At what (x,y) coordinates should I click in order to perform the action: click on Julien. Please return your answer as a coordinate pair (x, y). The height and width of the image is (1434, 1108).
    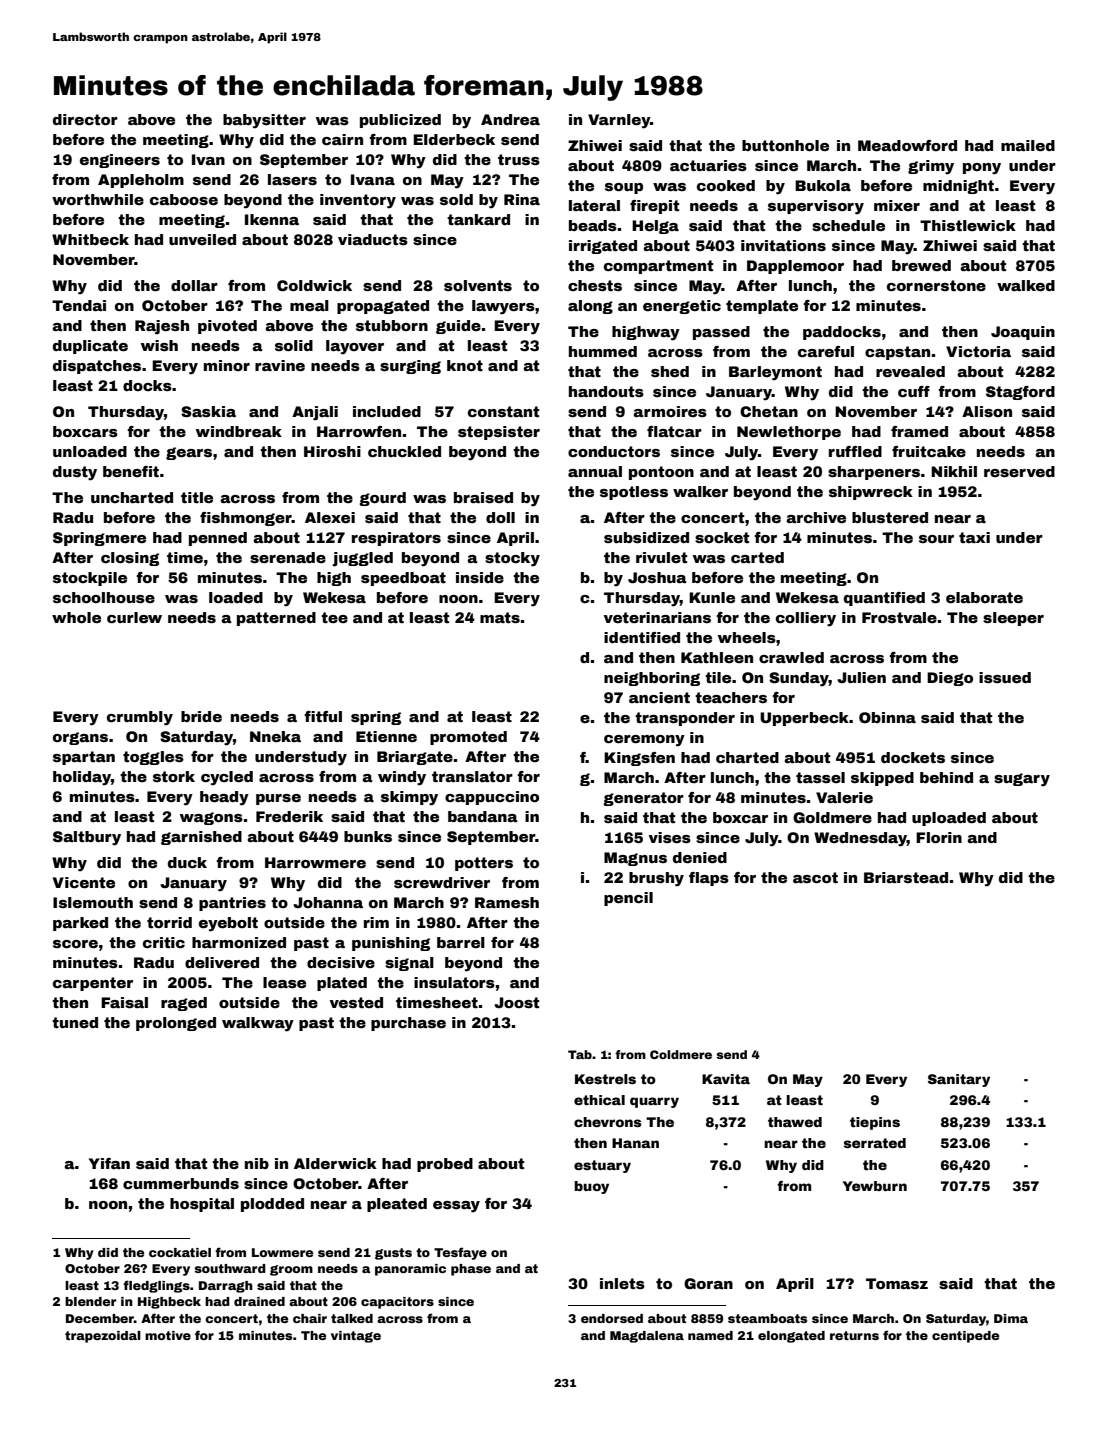
    Looking at the image, I should click on (861, 677).
